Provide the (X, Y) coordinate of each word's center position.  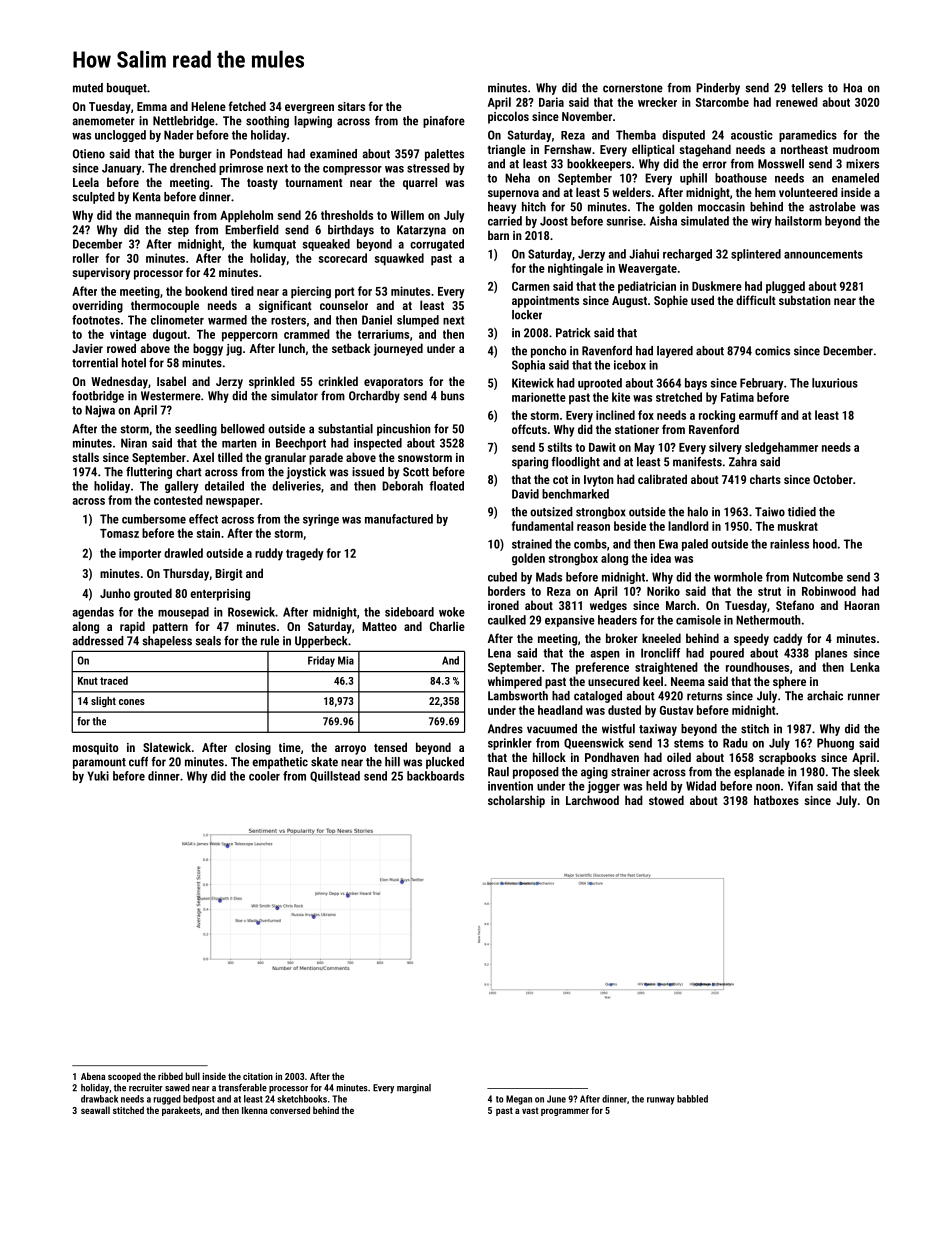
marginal (414, 1089)
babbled (692, 1099)
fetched (247, 106)
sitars (351, 106)
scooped (124, 1077)
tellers (807, 88)
